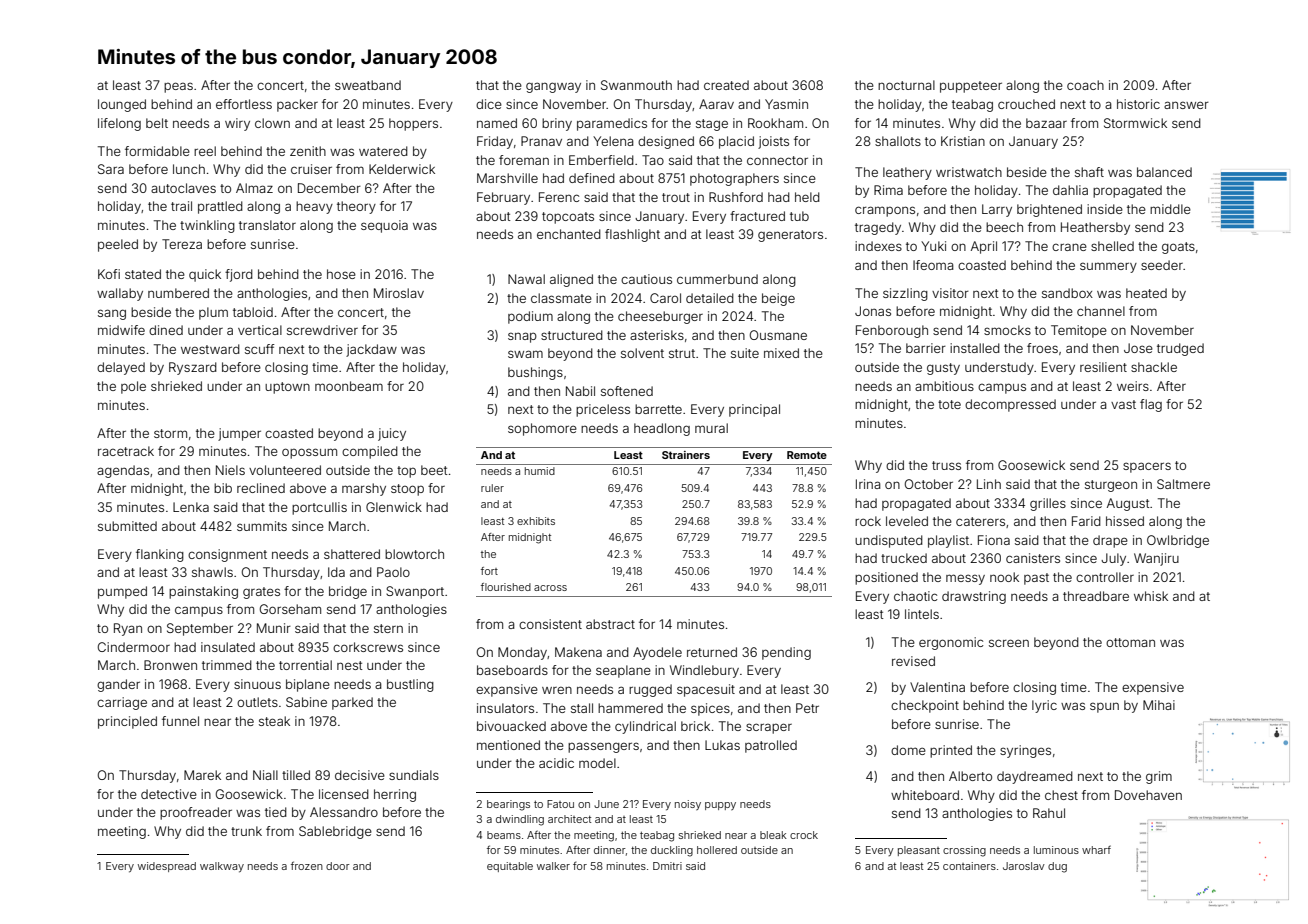 The height and width of the screenshot is (924, 1308). What do you see at coordinates (1049, 210) in the screenshot?
I see `brightened` at bounding box center [1049, 210].
